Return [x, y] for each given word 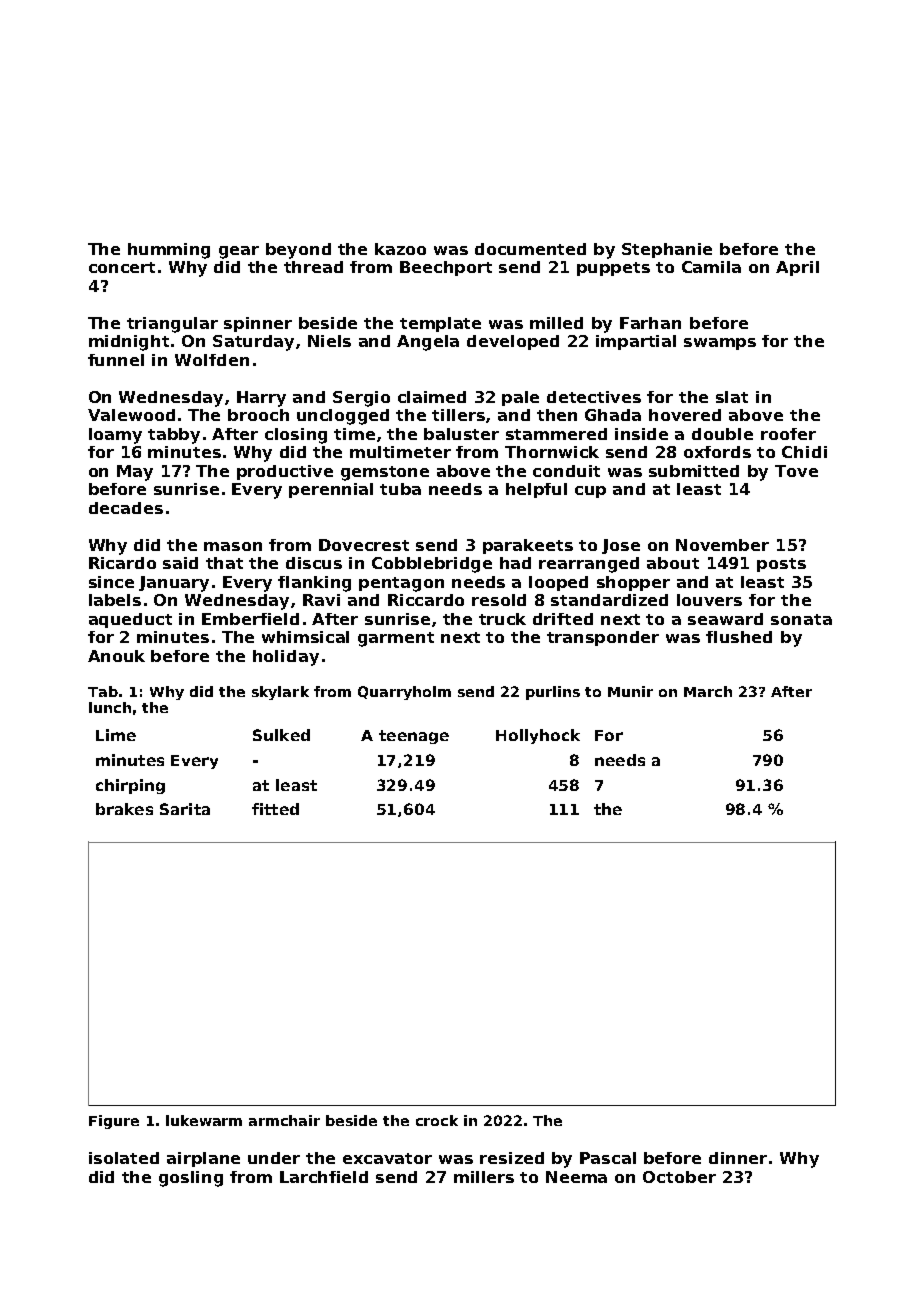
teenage [414, 737]
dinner [738, 1158]
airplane [203, 1159]
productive [285, 472]
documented [530, 249]
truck [502, 619]
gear [239, 252]
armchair [284, 1120]
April [797, 268]
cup [590, 492]
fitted [275, 809]
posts [781, 565]
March [708, 691]
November [722, 545]
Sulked [281, 735]
